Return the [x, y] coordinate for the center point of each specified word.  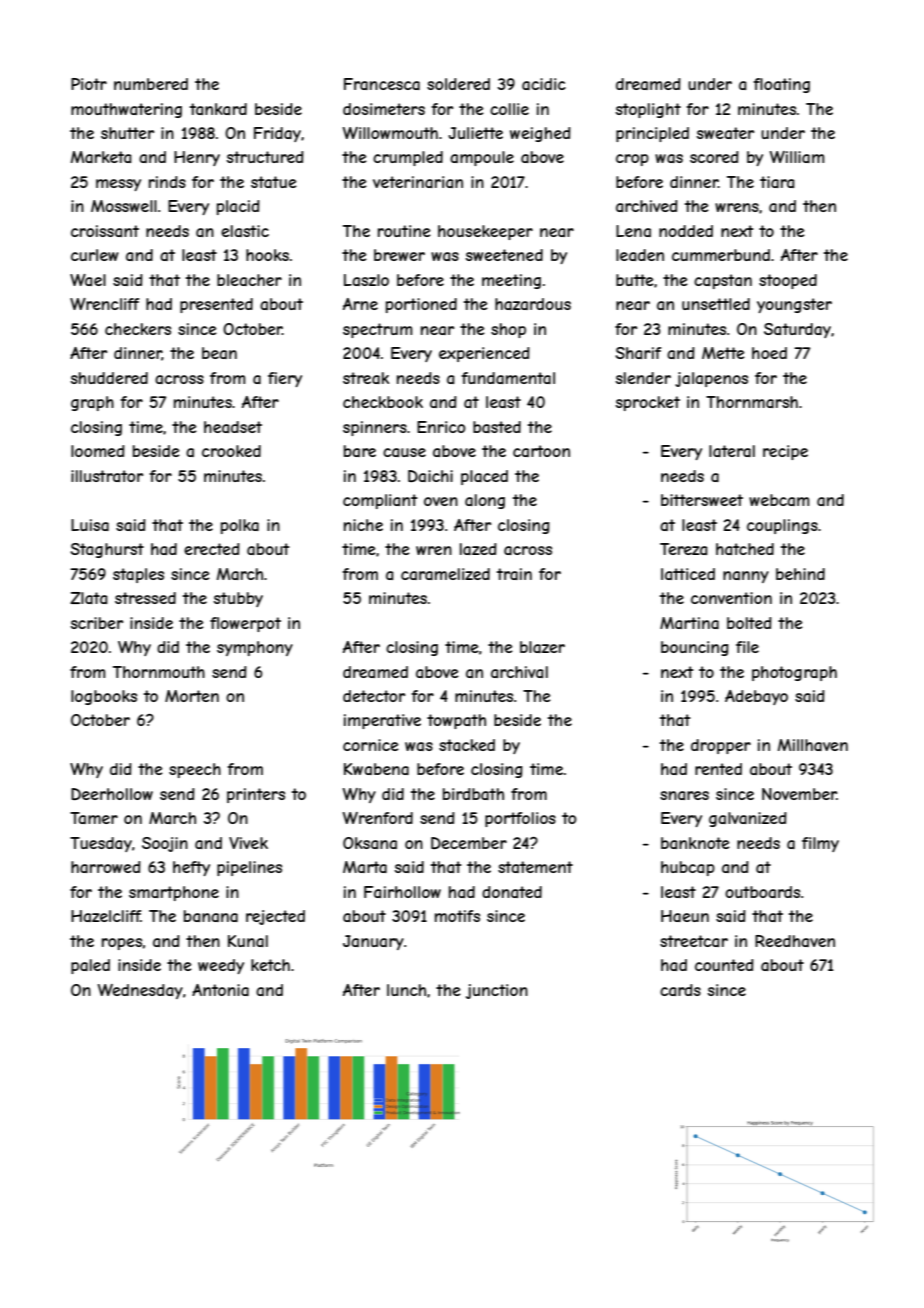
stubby [238, 599]
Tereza [683, 549]
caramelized [445, 574]
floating [782, 85]
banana [211, 916]
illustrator [107, 476]
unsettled [716, 304]
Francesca [382, 84]
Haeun [685, 916]
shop [508, 330]
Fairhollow [402, 892]
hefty [191, 868]
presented [216, 305]
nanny [746, 577]
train [514, 574]
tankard [218, 109]
